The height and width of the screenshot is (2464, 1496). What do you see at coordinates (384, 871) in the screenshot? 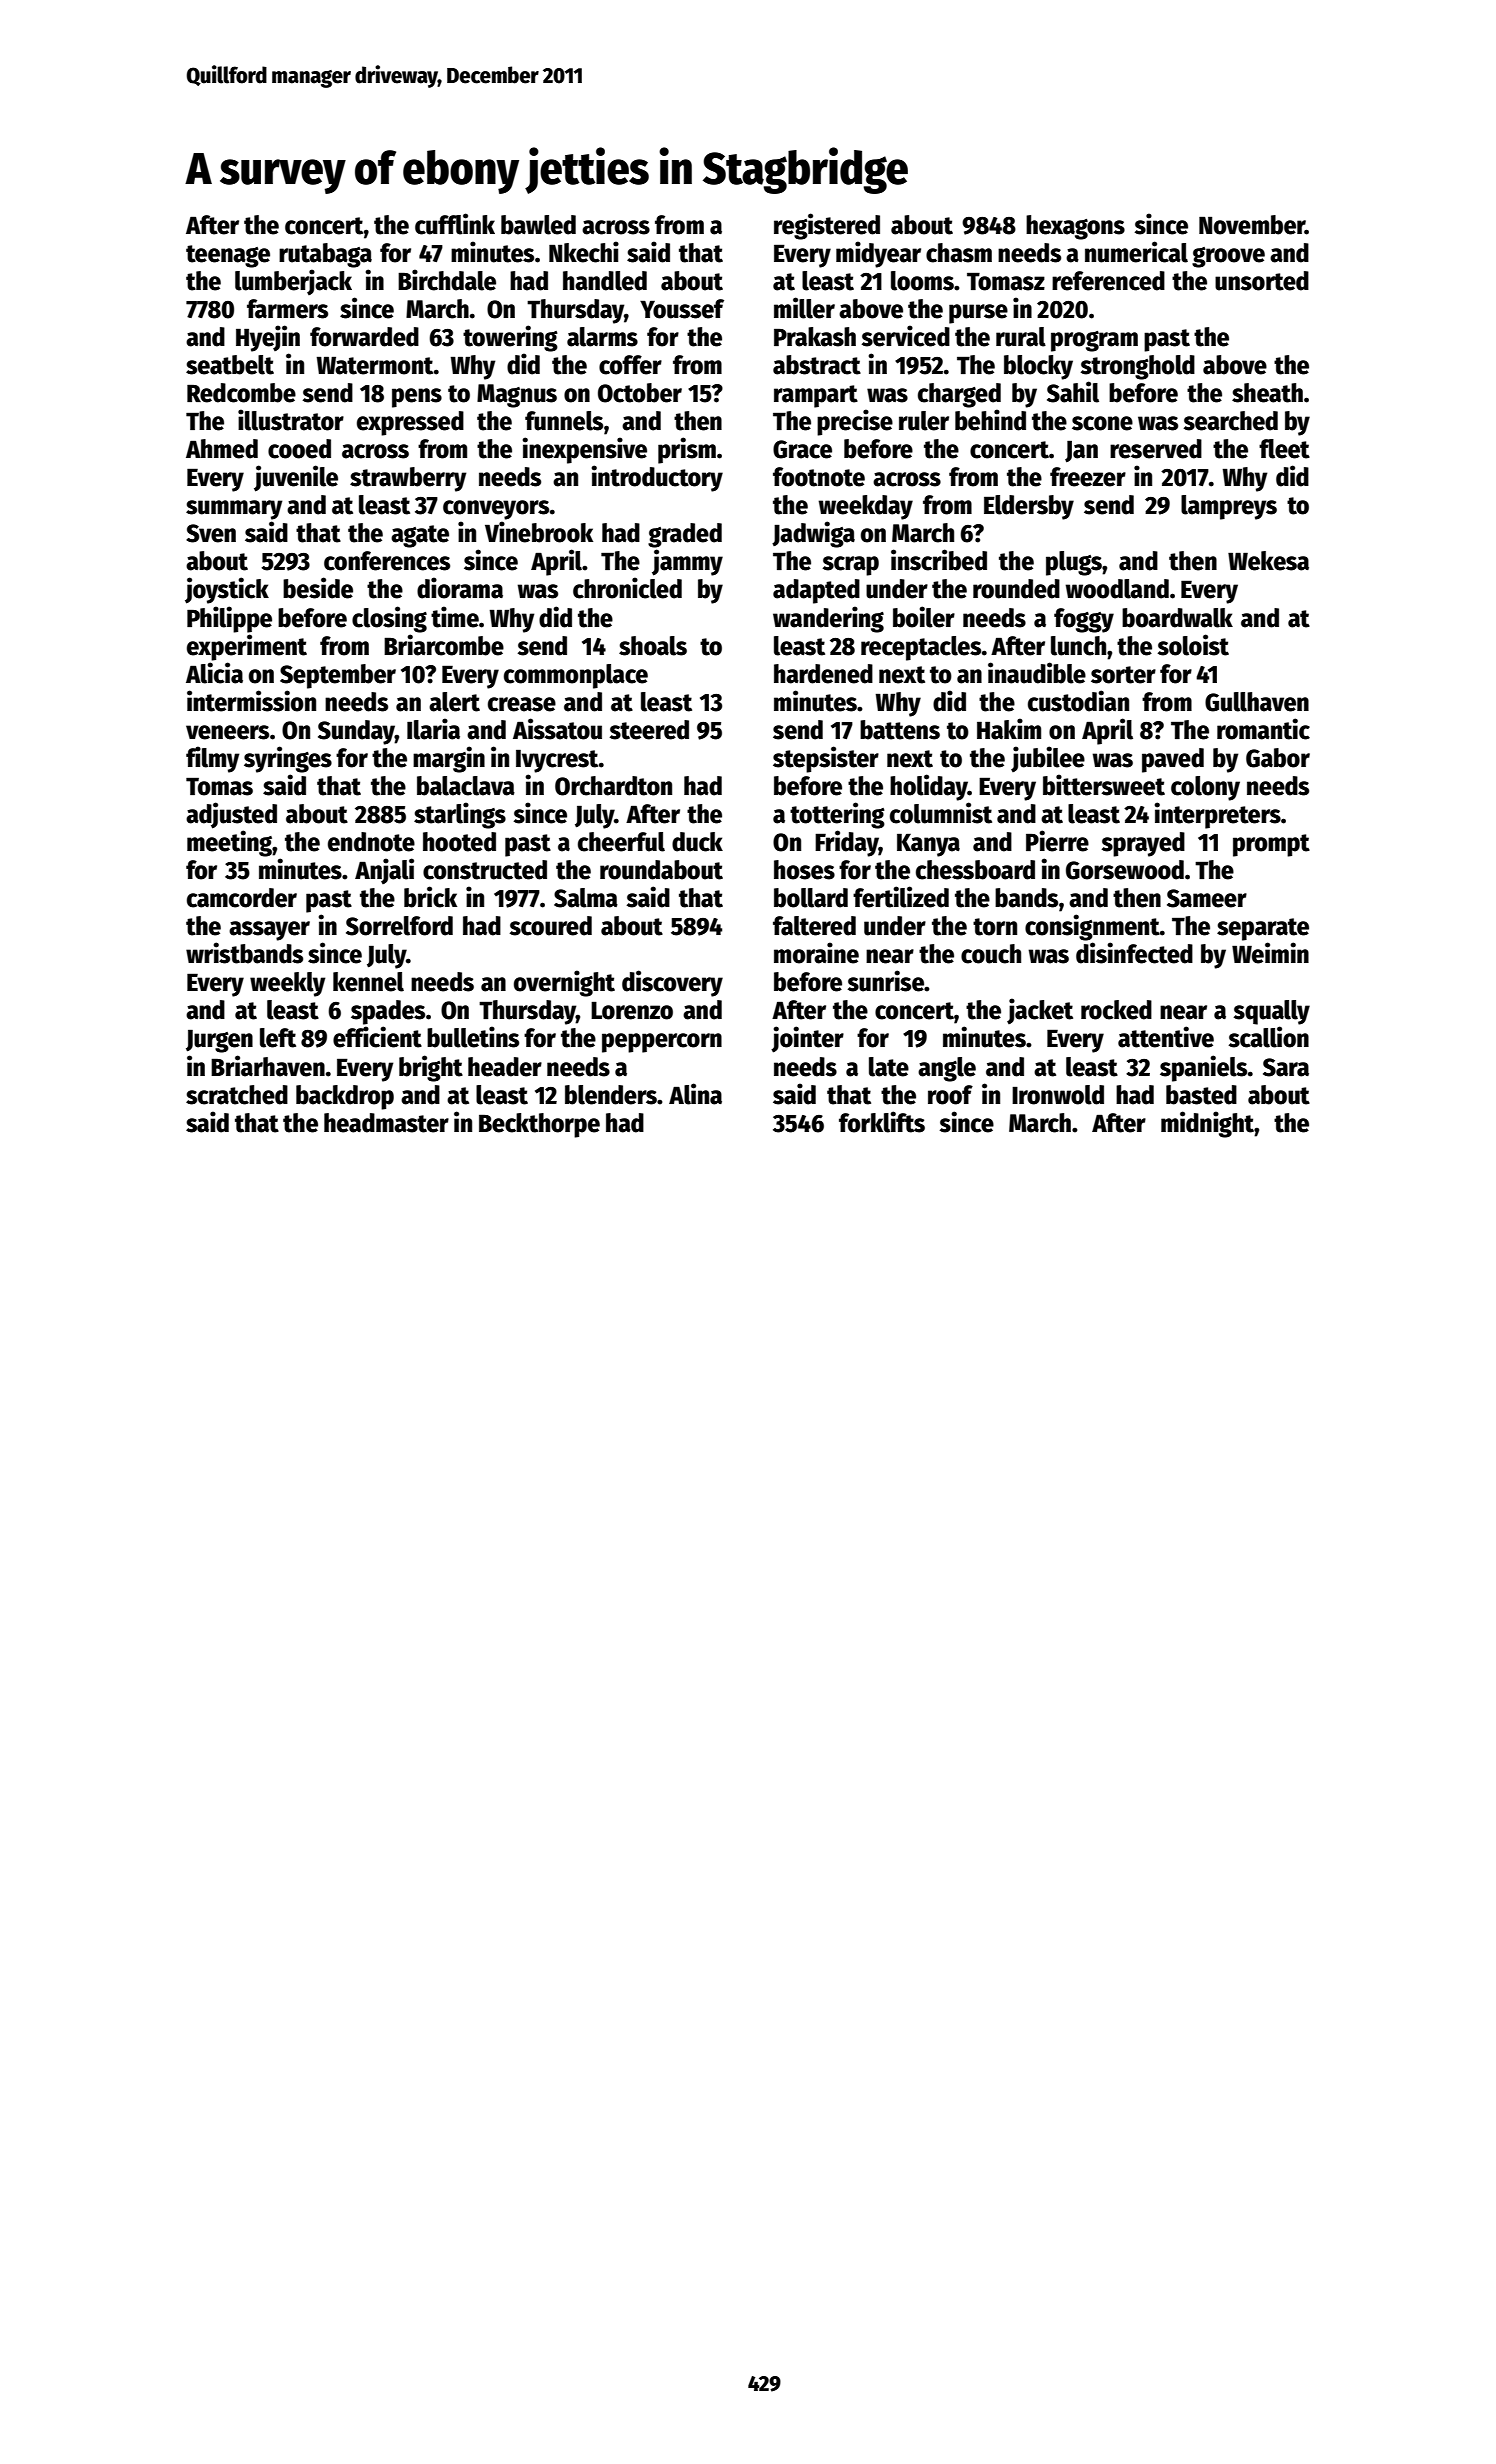
I see `Anjali` at bounding box center [384, 871].
